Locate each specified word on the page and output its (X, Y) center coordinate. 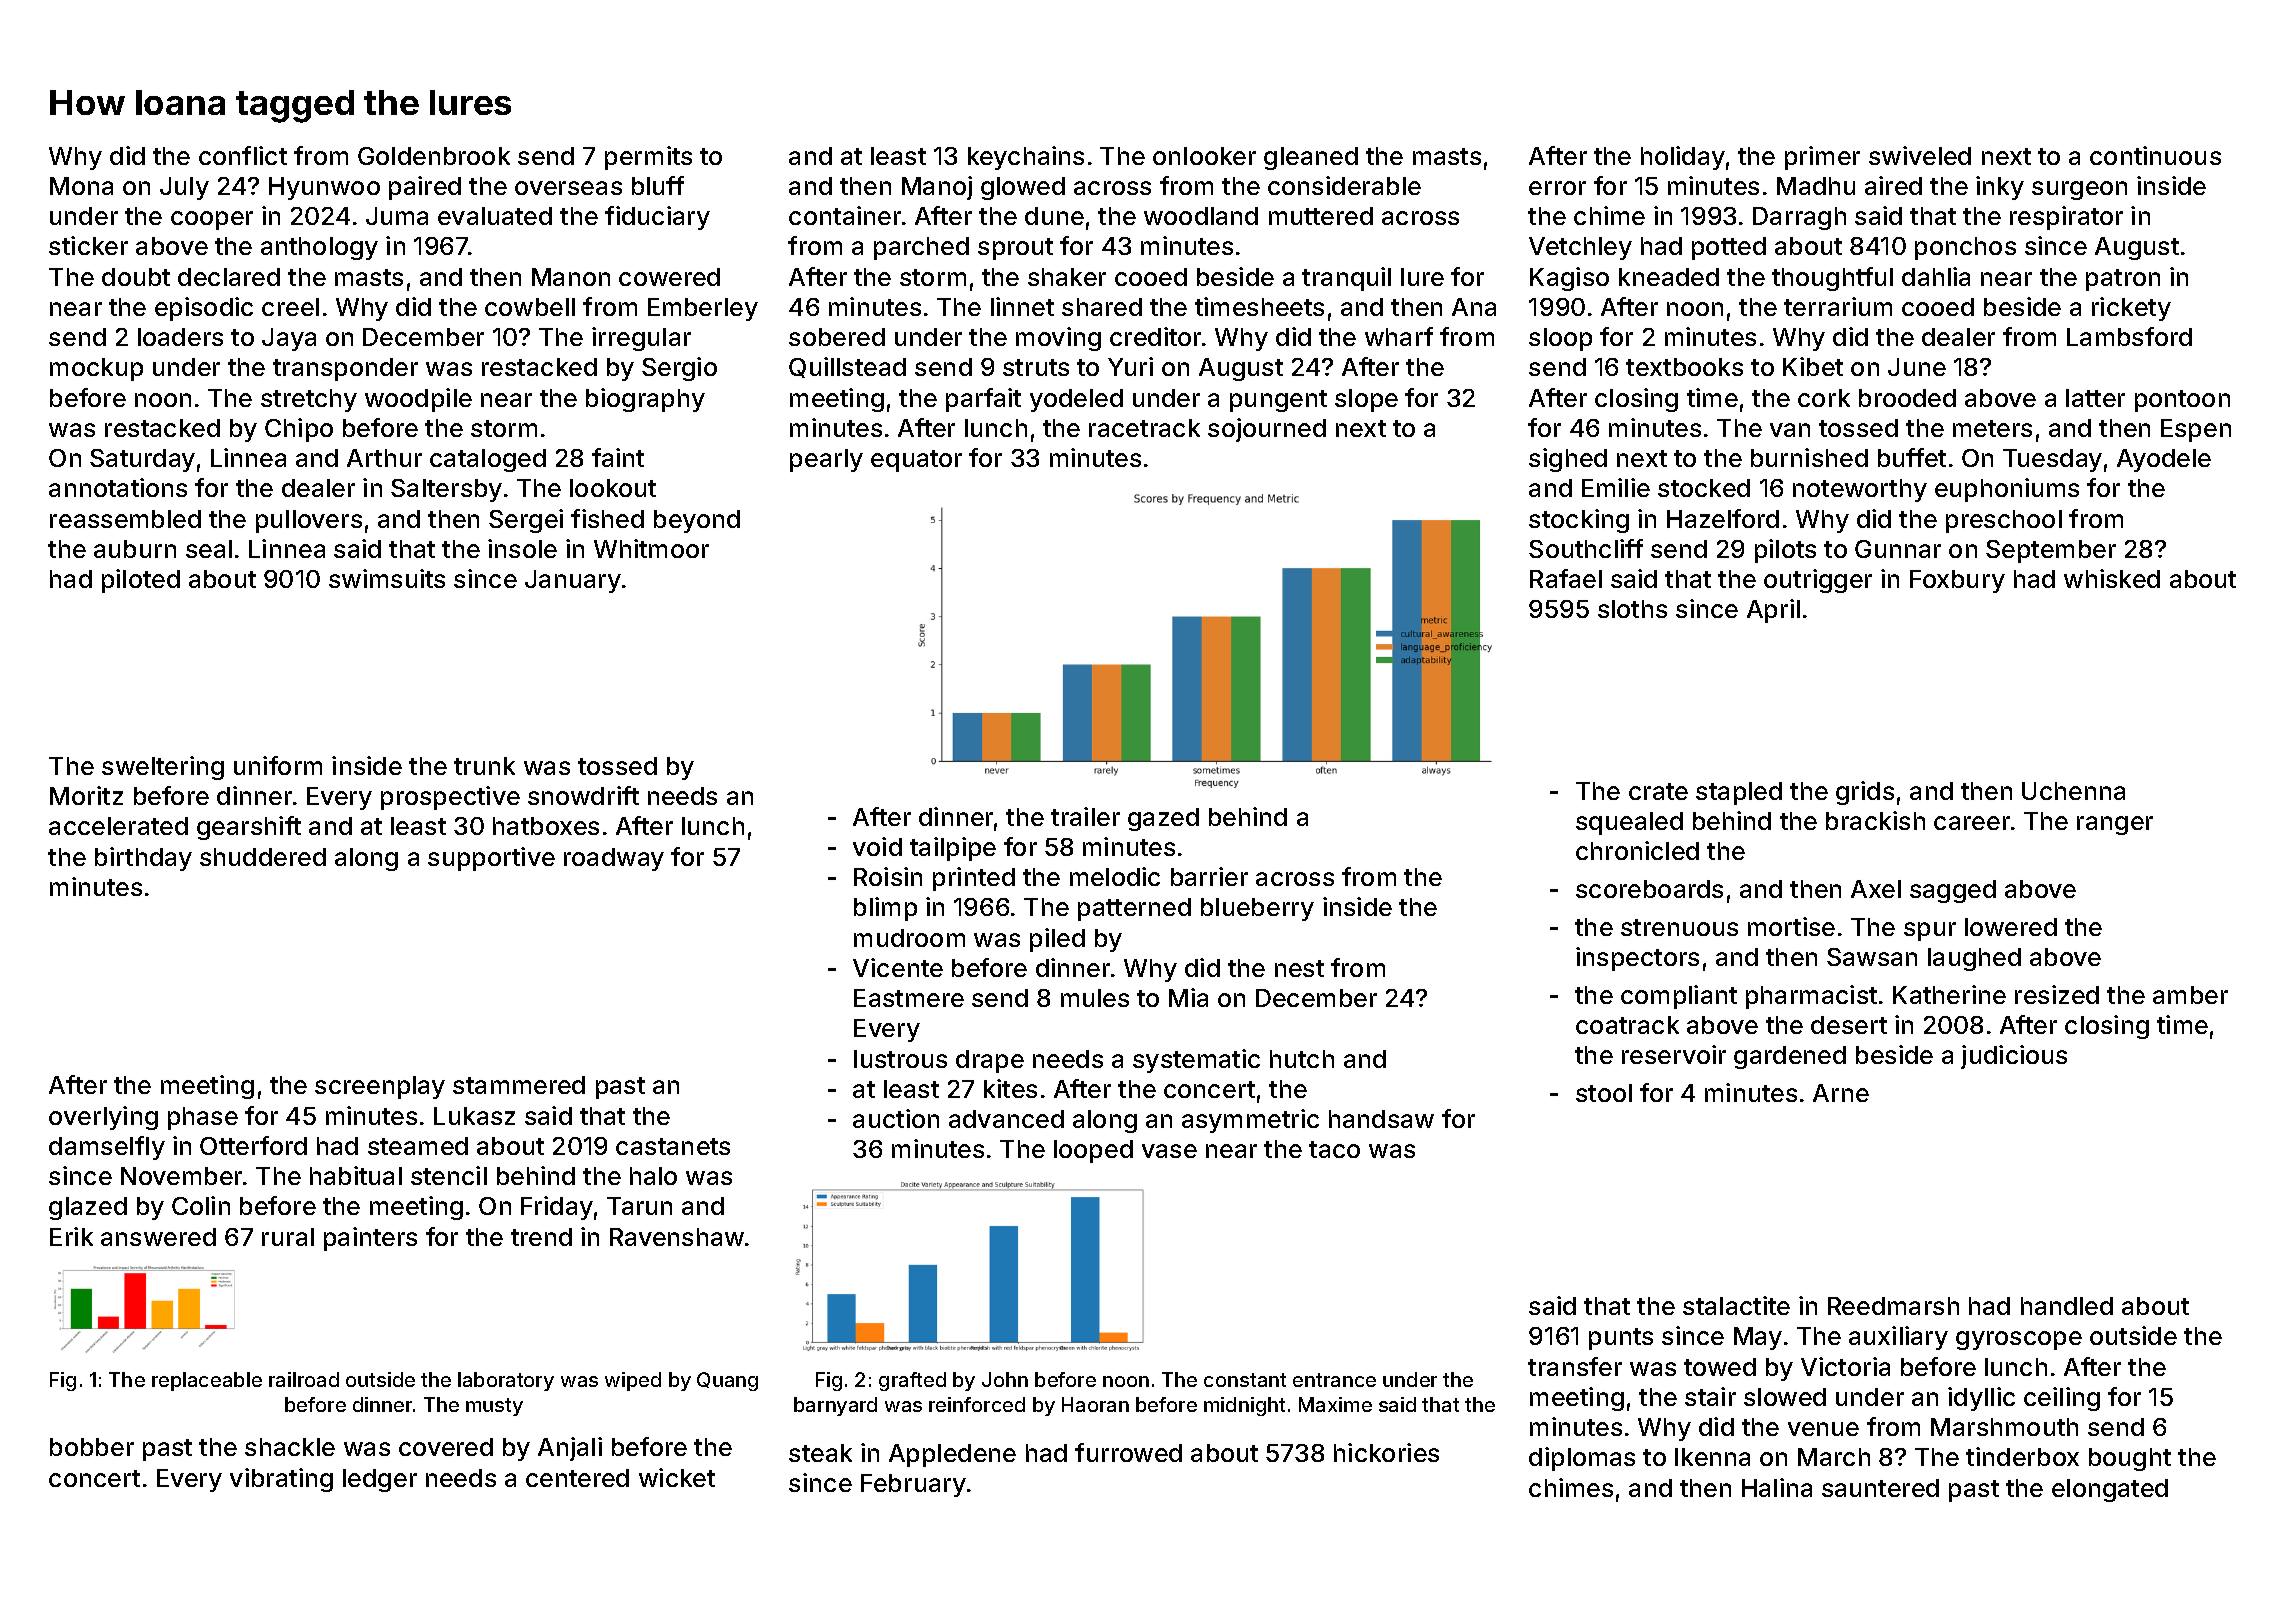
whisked (2112, 578)
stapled (1739, 793)
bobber (92, 1447)
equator (916, 461)
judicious (2014, 1057)
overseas (568, 188)
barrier (1209, 876)
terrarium (1838, 306)
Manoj (937, 188)
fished (607, 518)
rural (288, 1237)
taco (1334, 1149)
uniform (278, 765)
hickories (1386, 1452)
